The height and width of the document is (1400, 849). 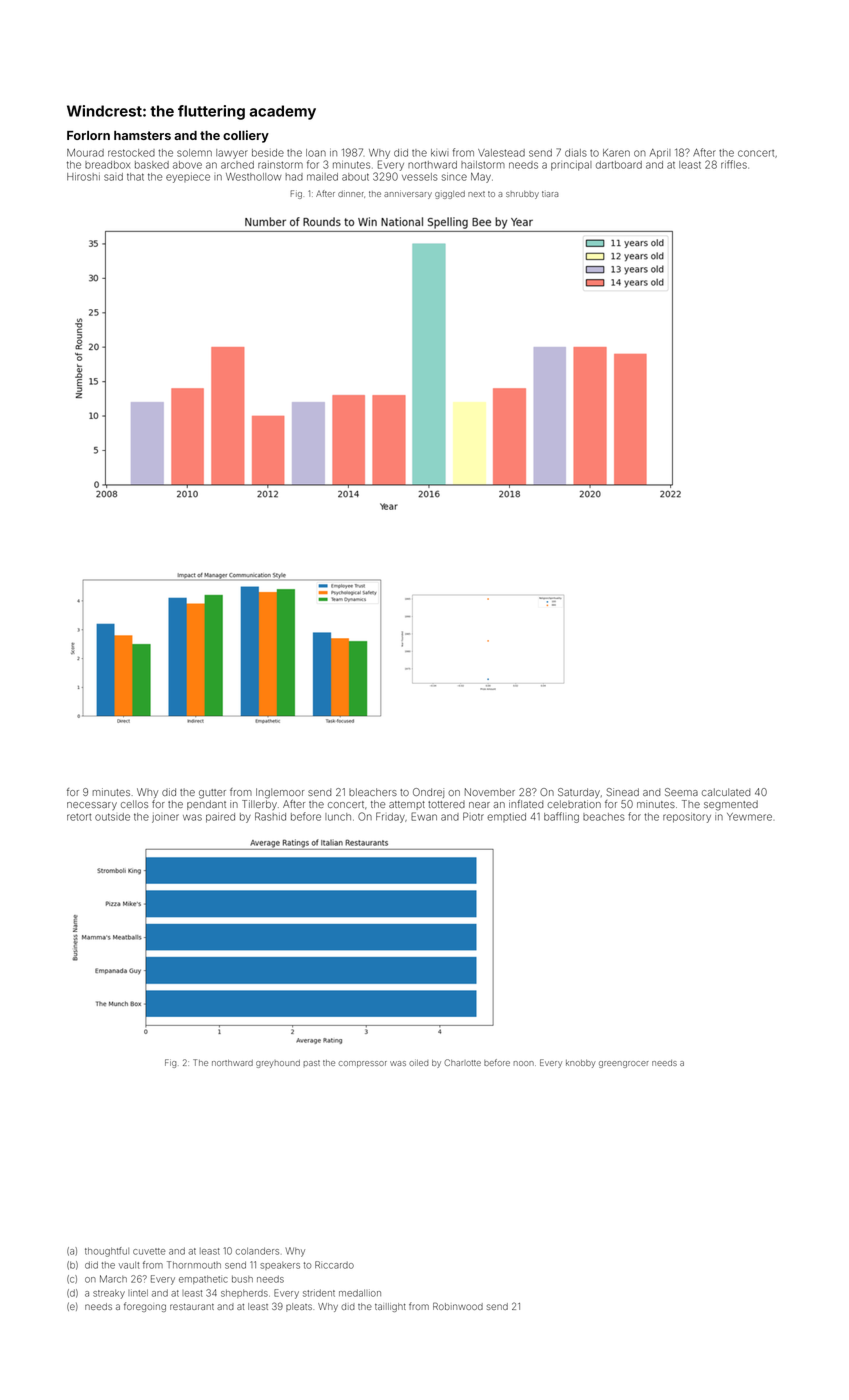 What do you see at coordinates (278, 1064) in the document?
I see `greyhound` at bounding box center [278, 1064].
